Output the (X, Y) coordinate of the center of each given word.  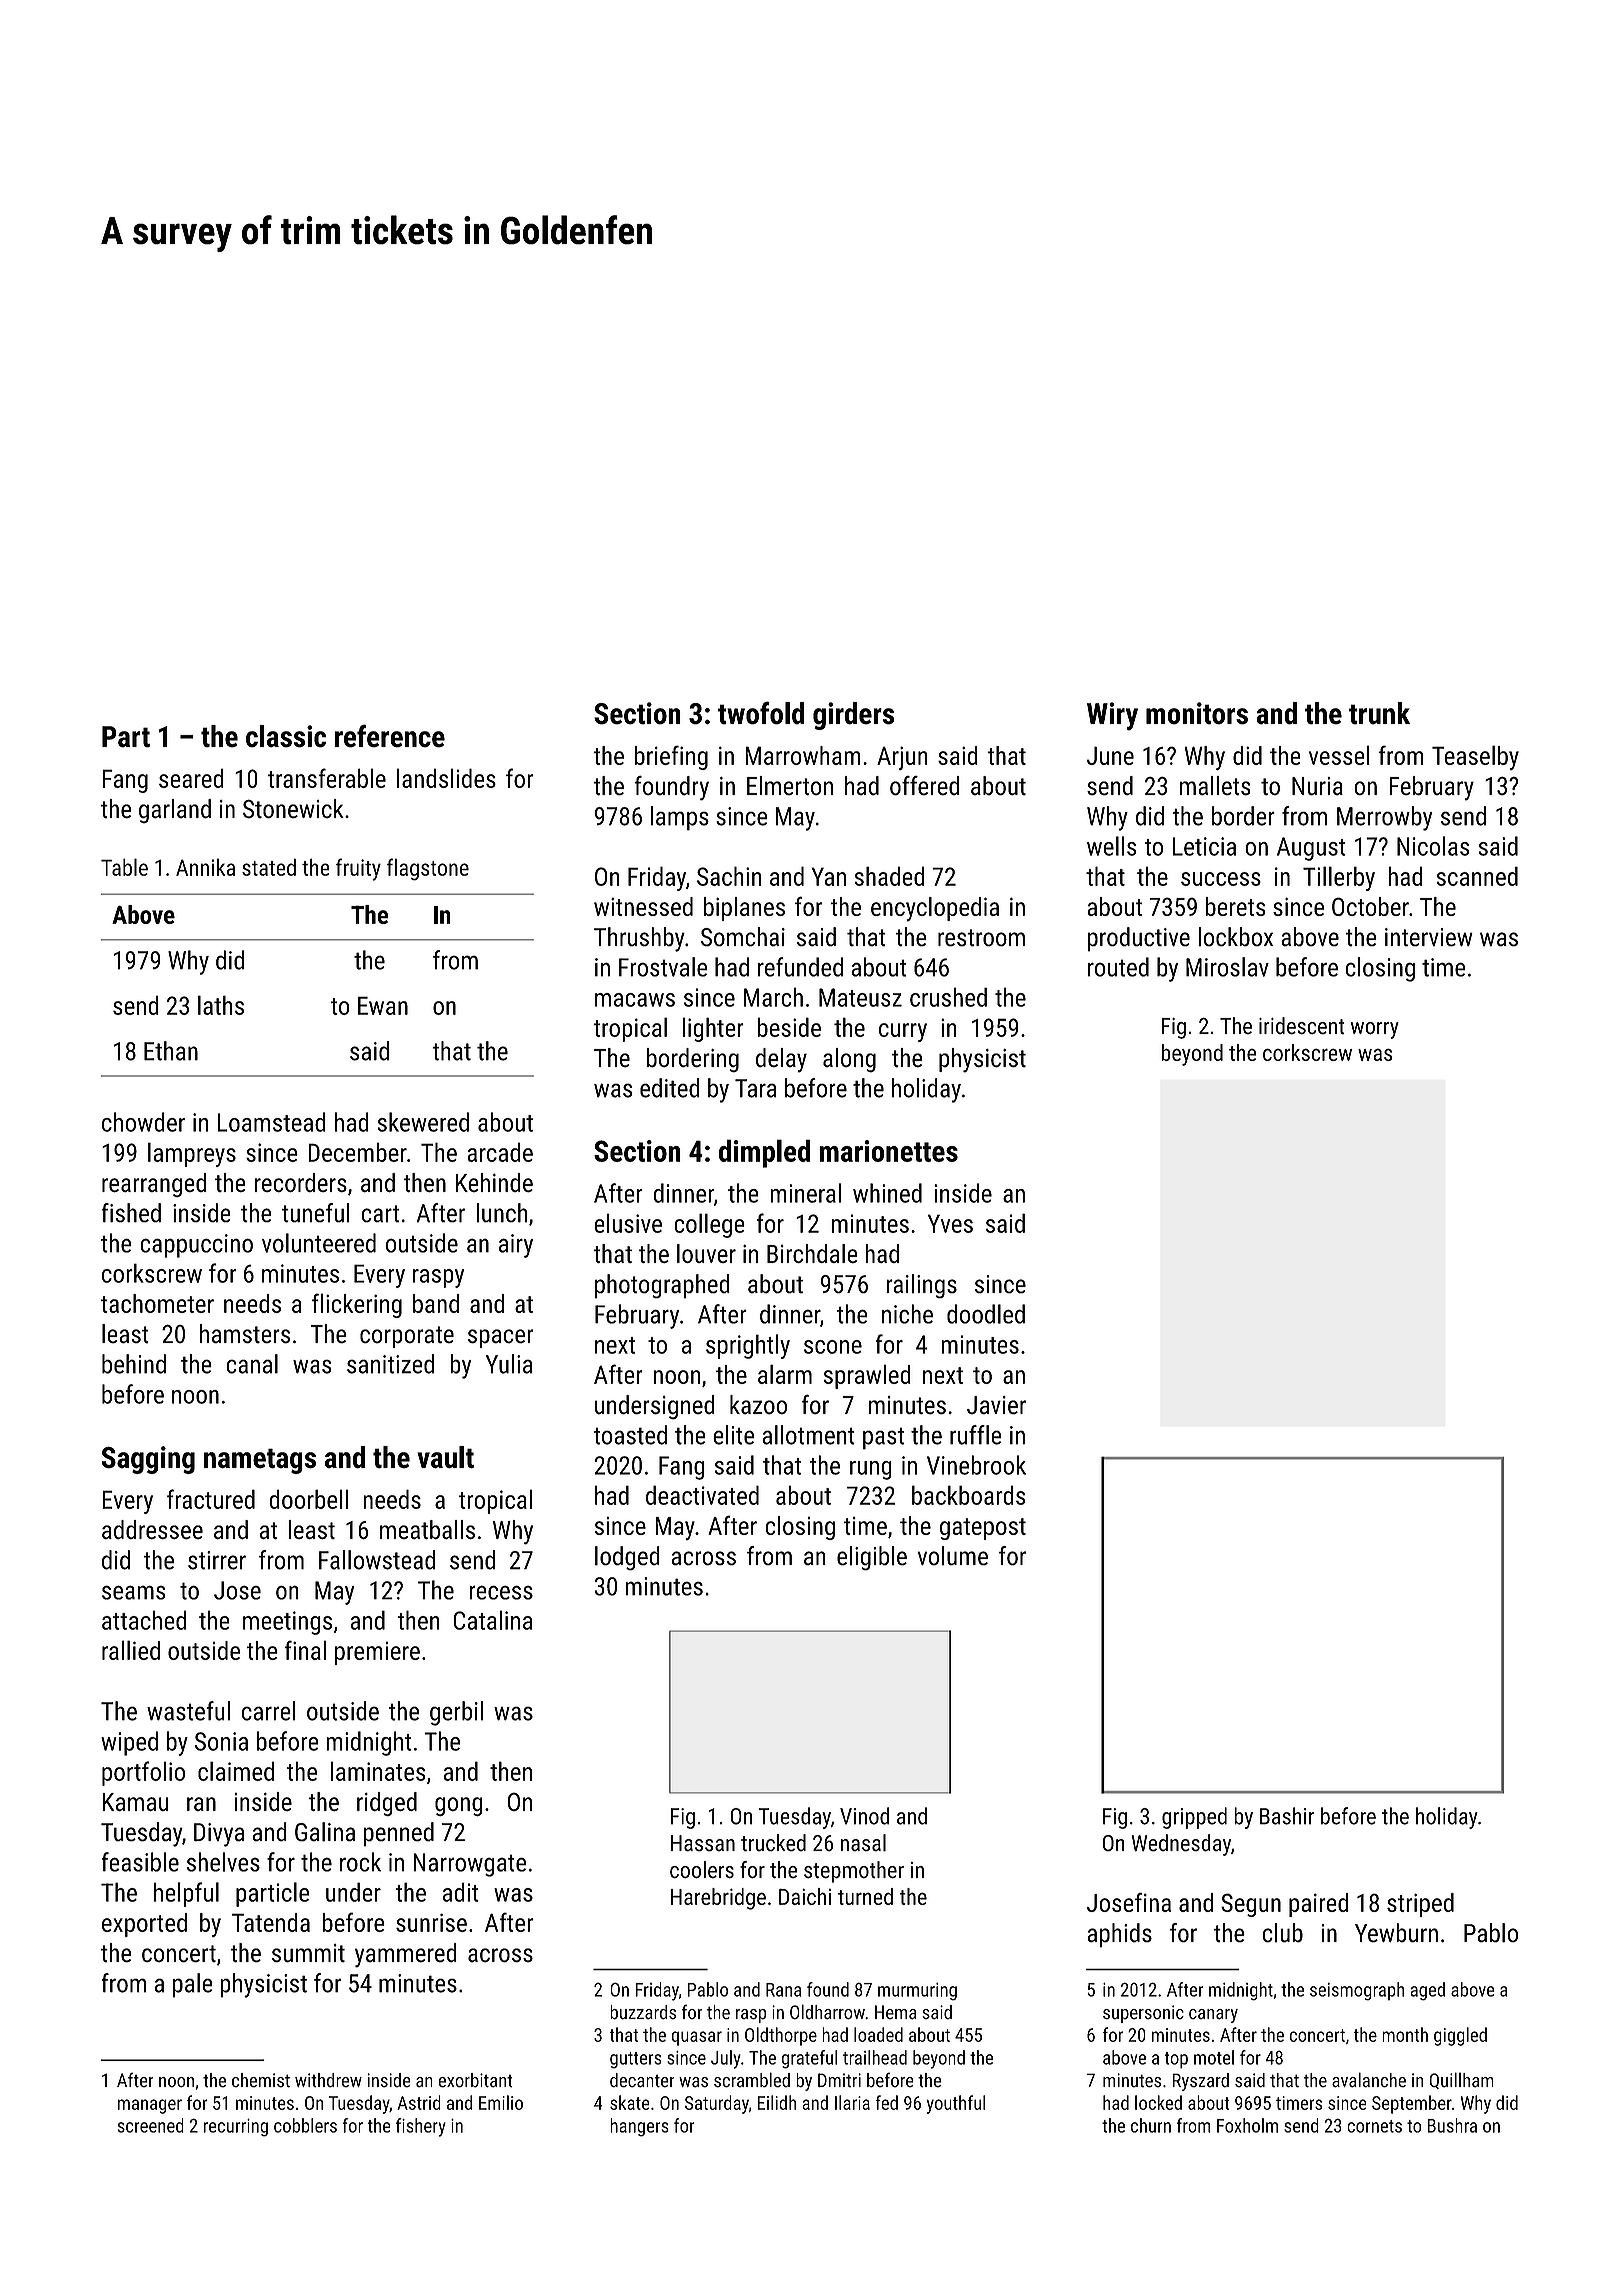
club (1282, 1933)
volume (953, 1556)
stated (269, 867)
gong (459, 1806)
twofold (761, 713)
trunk (1379, 713)
